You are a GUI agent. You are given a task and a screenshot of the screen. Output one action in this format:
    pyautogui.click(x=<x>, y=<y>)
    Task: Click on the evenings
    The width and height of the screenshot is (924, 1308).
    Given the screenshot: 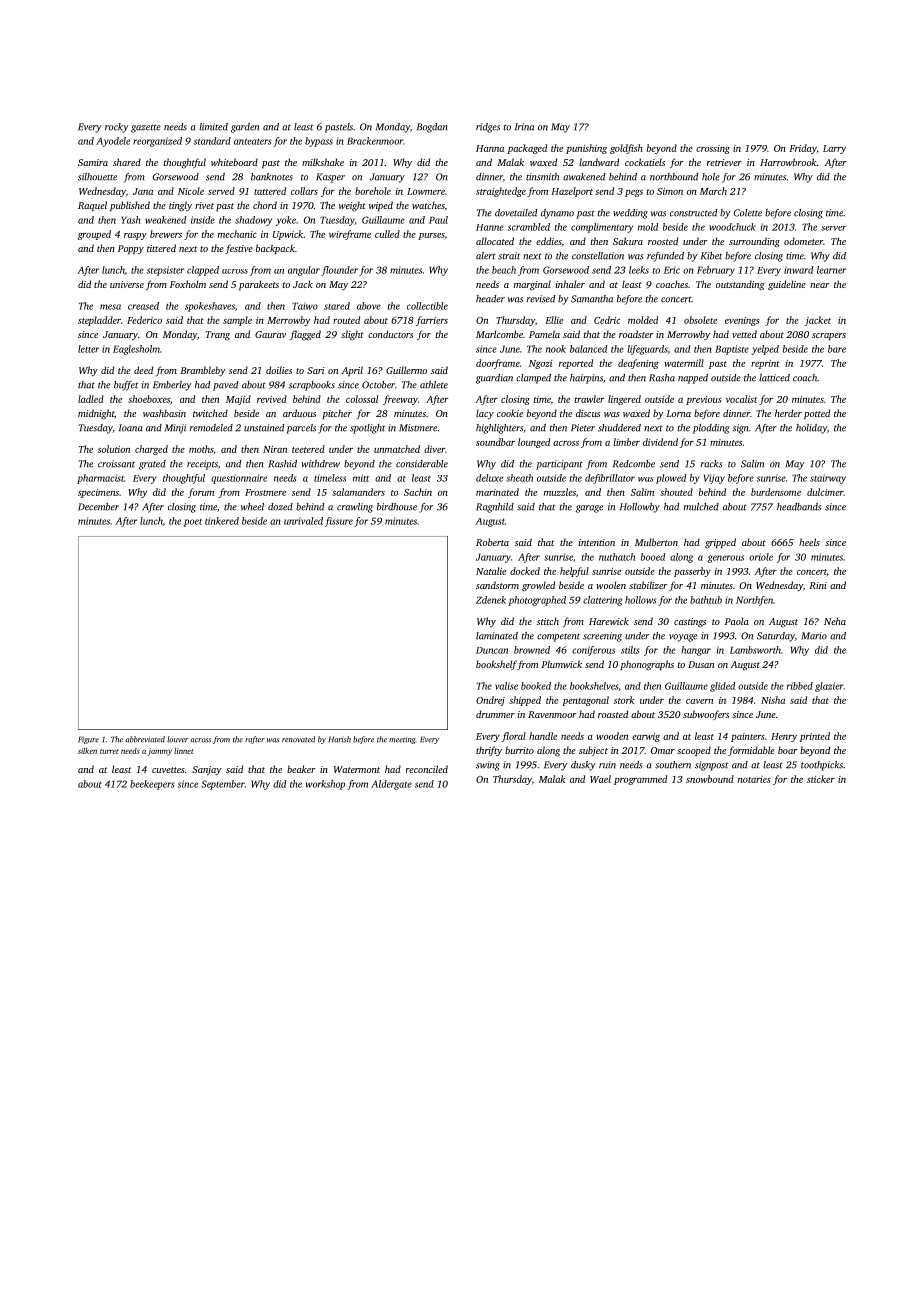 What is the action you would take?
    pyautogui.click(x=742, y=321)
